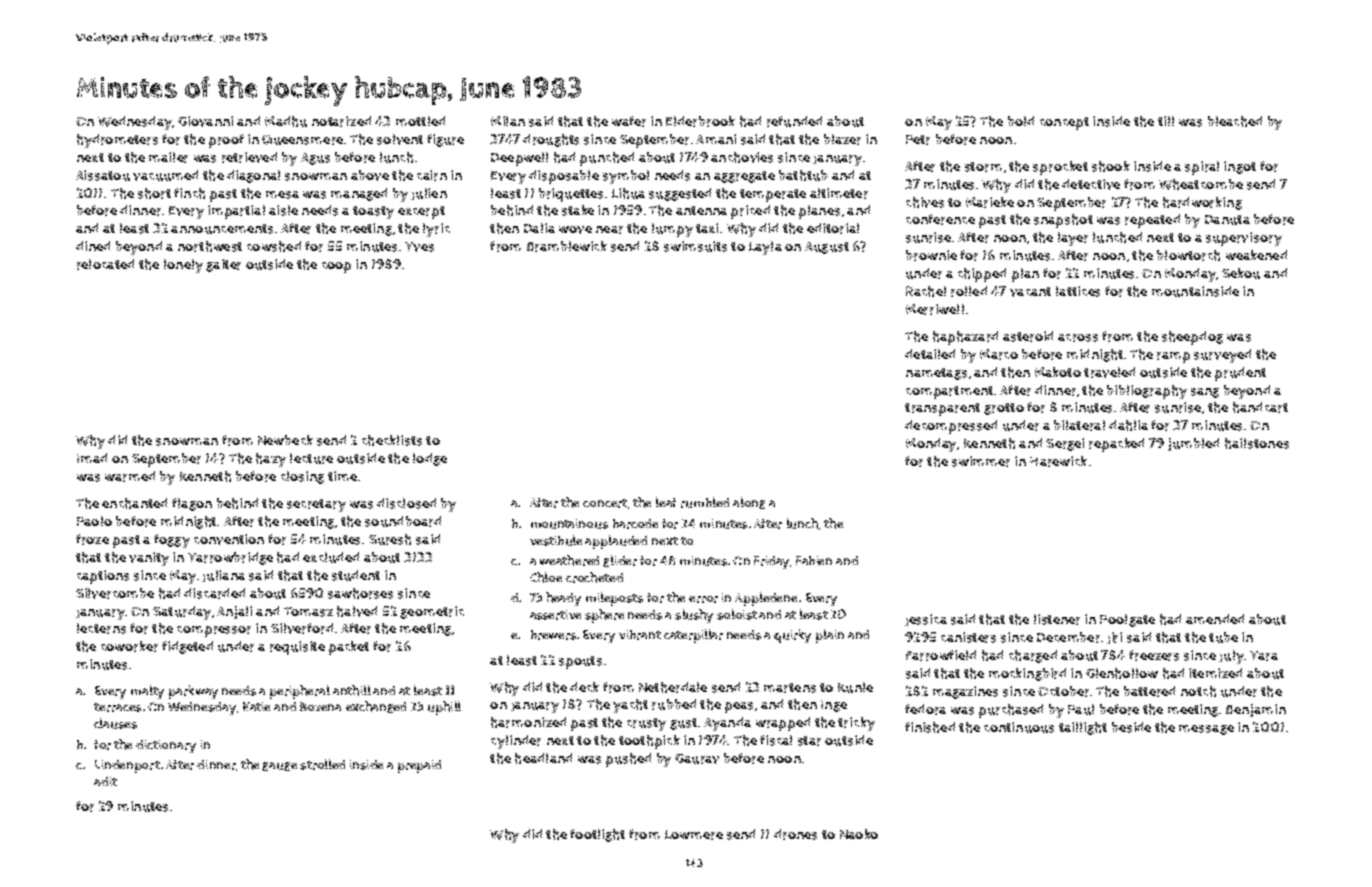 The image size is (1372, 887). I want to click on excluded, so click(331, 557).
